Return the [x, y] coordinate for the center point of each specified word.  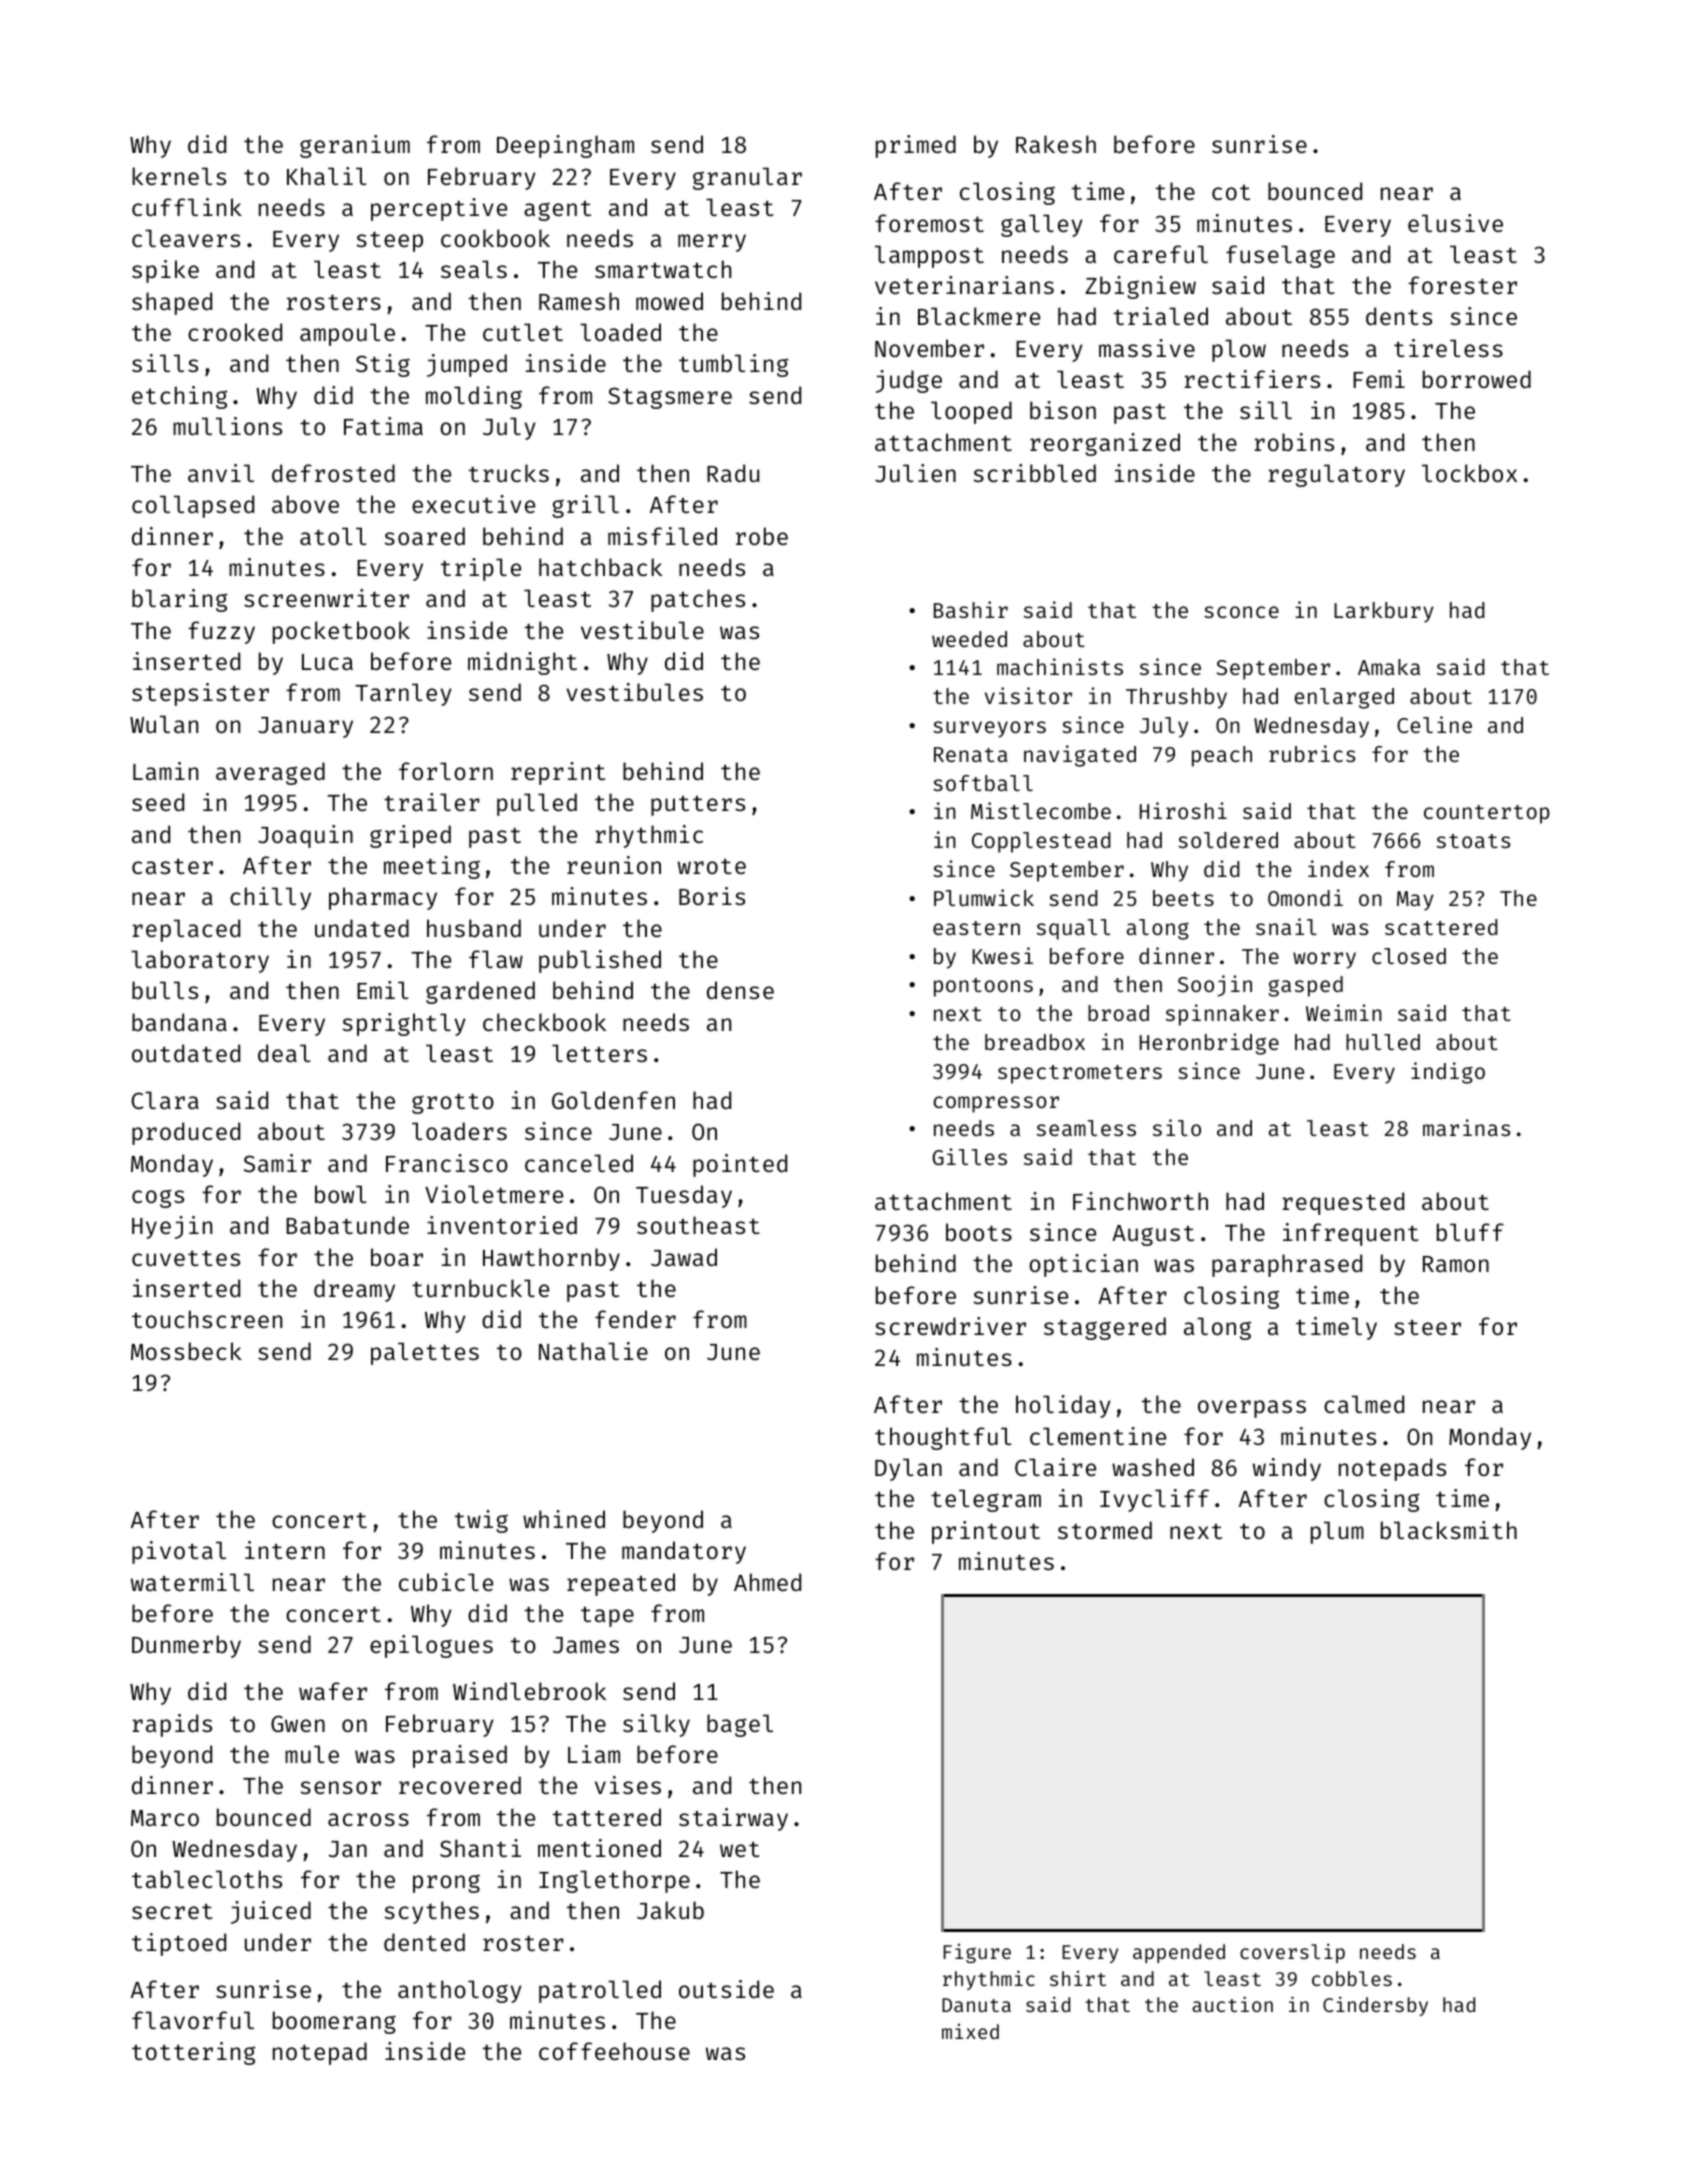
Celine [1434, 724]
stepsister [200, 694]
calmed [1364, 1404]
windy [1287, 1469]
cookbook [495, 238]
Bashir [971, 609]
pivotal [179, 1552]
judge [909, 381]
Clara [165, 1100]
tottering [193, 2053]
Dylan [908, 1469]
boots [979, 1232]
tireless [1448, 348]
